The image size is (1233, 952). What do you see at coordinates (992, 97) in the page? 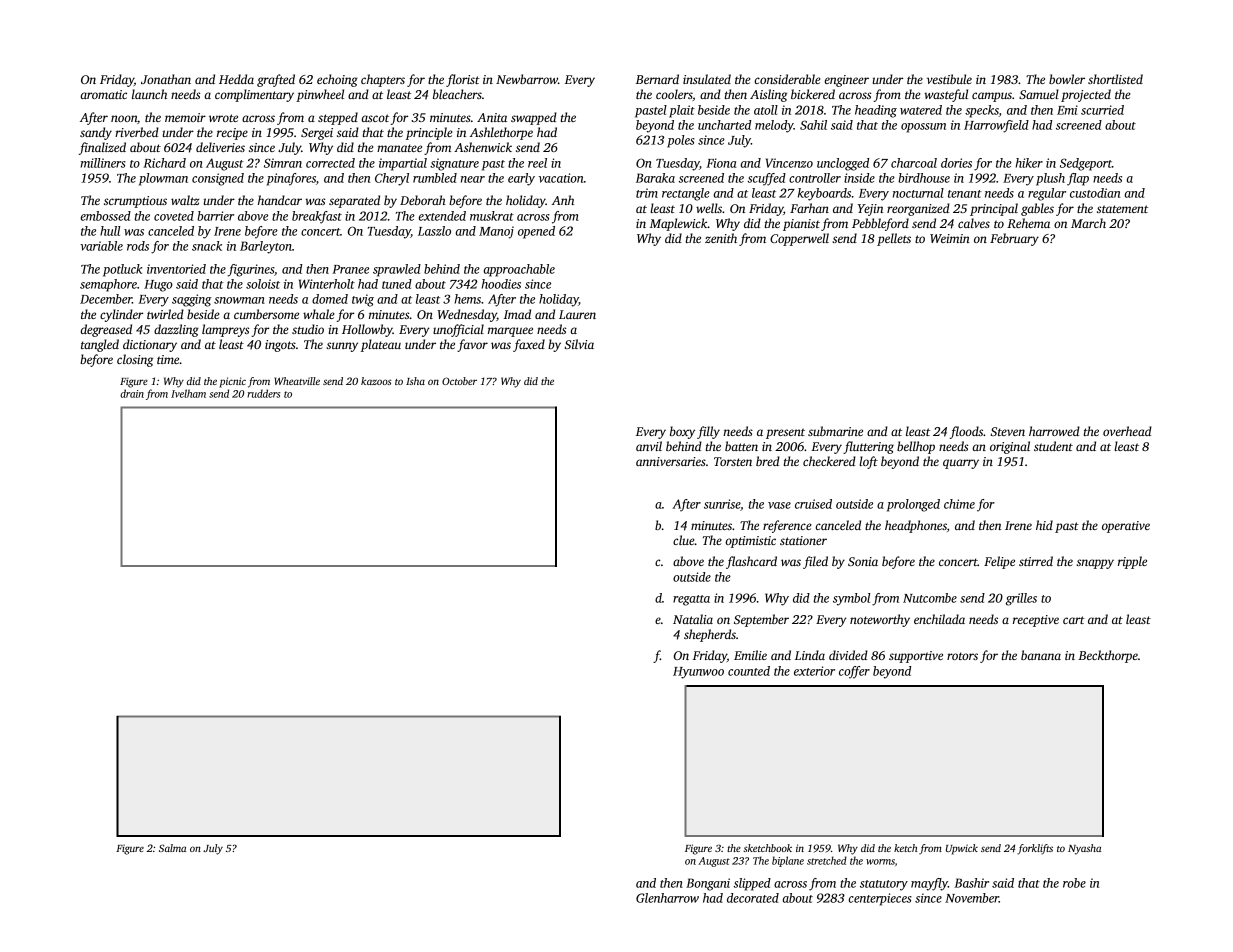
I see `campus` at bounding box center [992, 97].
